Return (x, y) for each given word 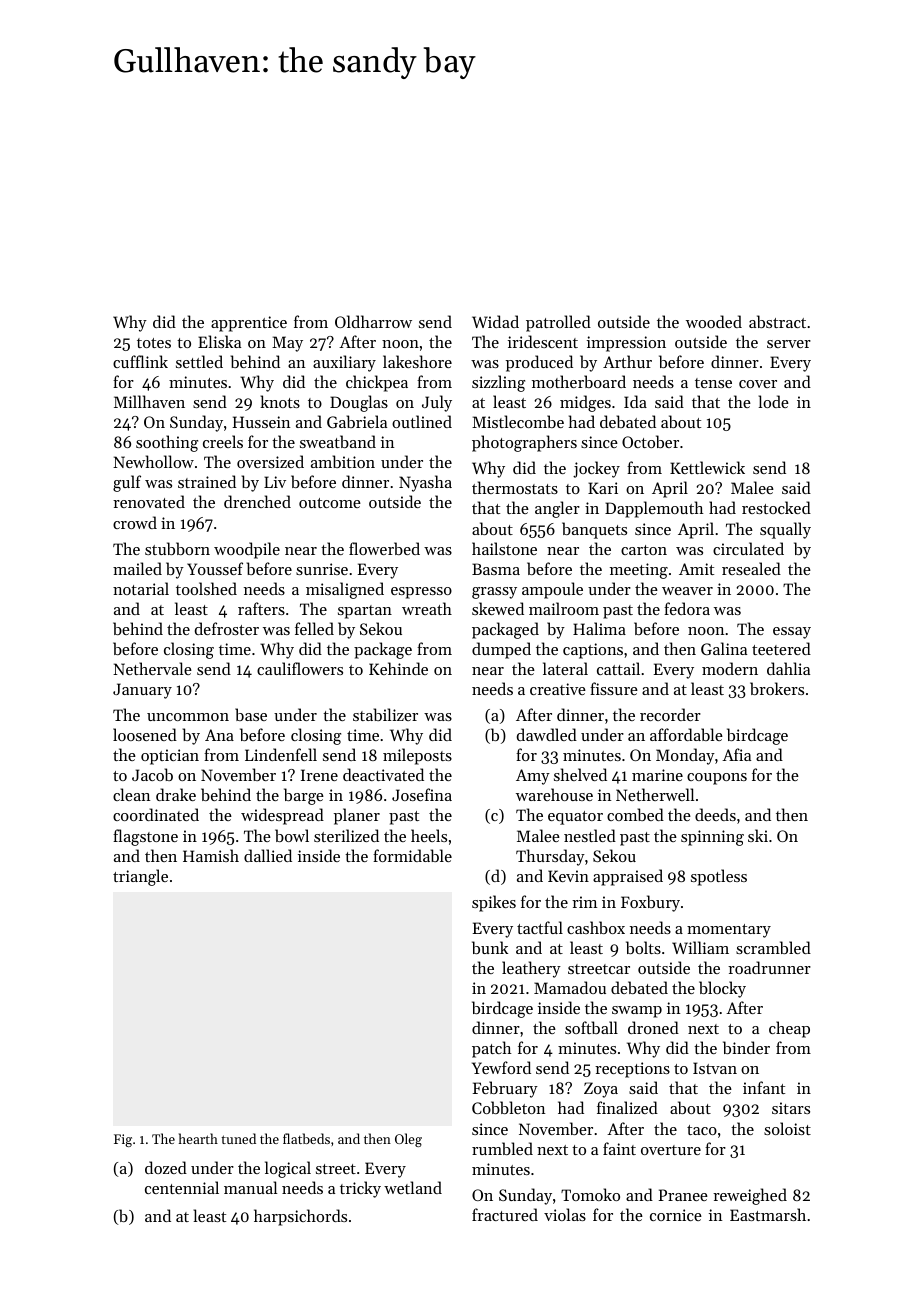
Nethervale (152, 668)
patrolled (558, 323)
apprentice (249, 324)
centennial (182, 1187)
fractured (505, 1214)
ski (758, 835)
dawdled (547, 734)
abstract (777, 321)
